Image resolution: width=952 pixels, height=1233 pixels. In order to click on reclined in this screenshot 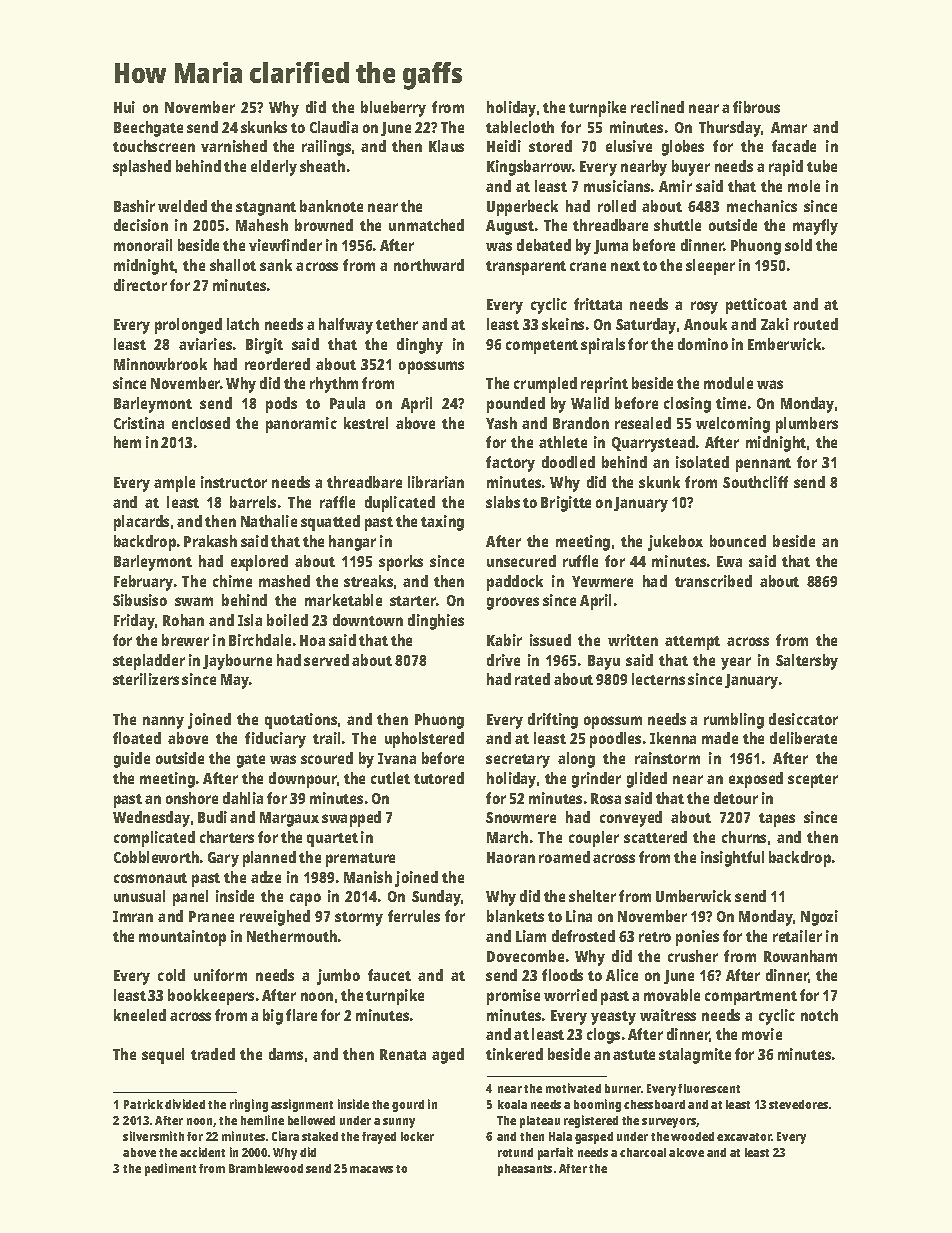, I will do `click(657, 107)`.
